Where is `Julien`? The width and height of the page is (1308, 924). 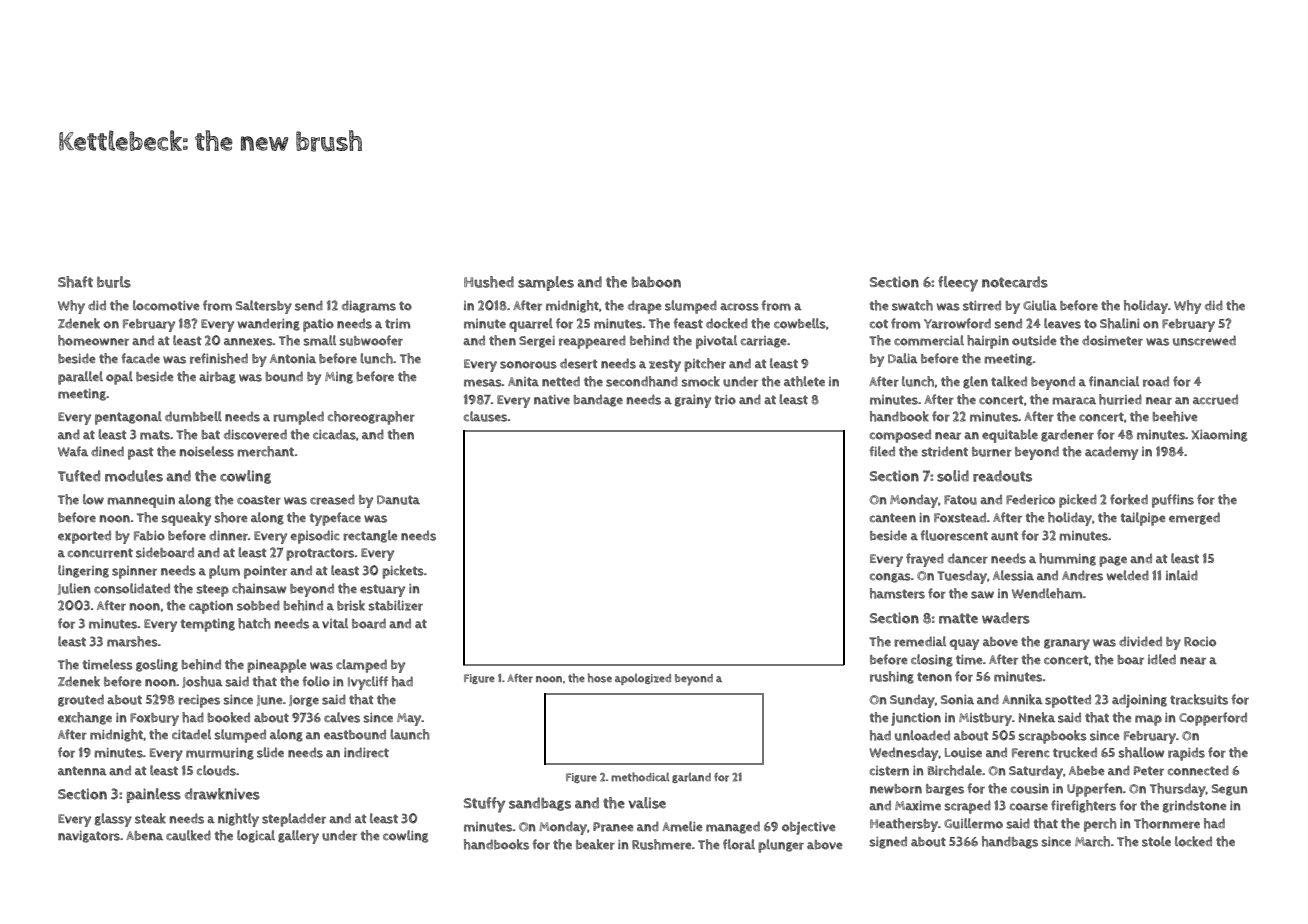 Julien is located at coordinates (74, 589).
